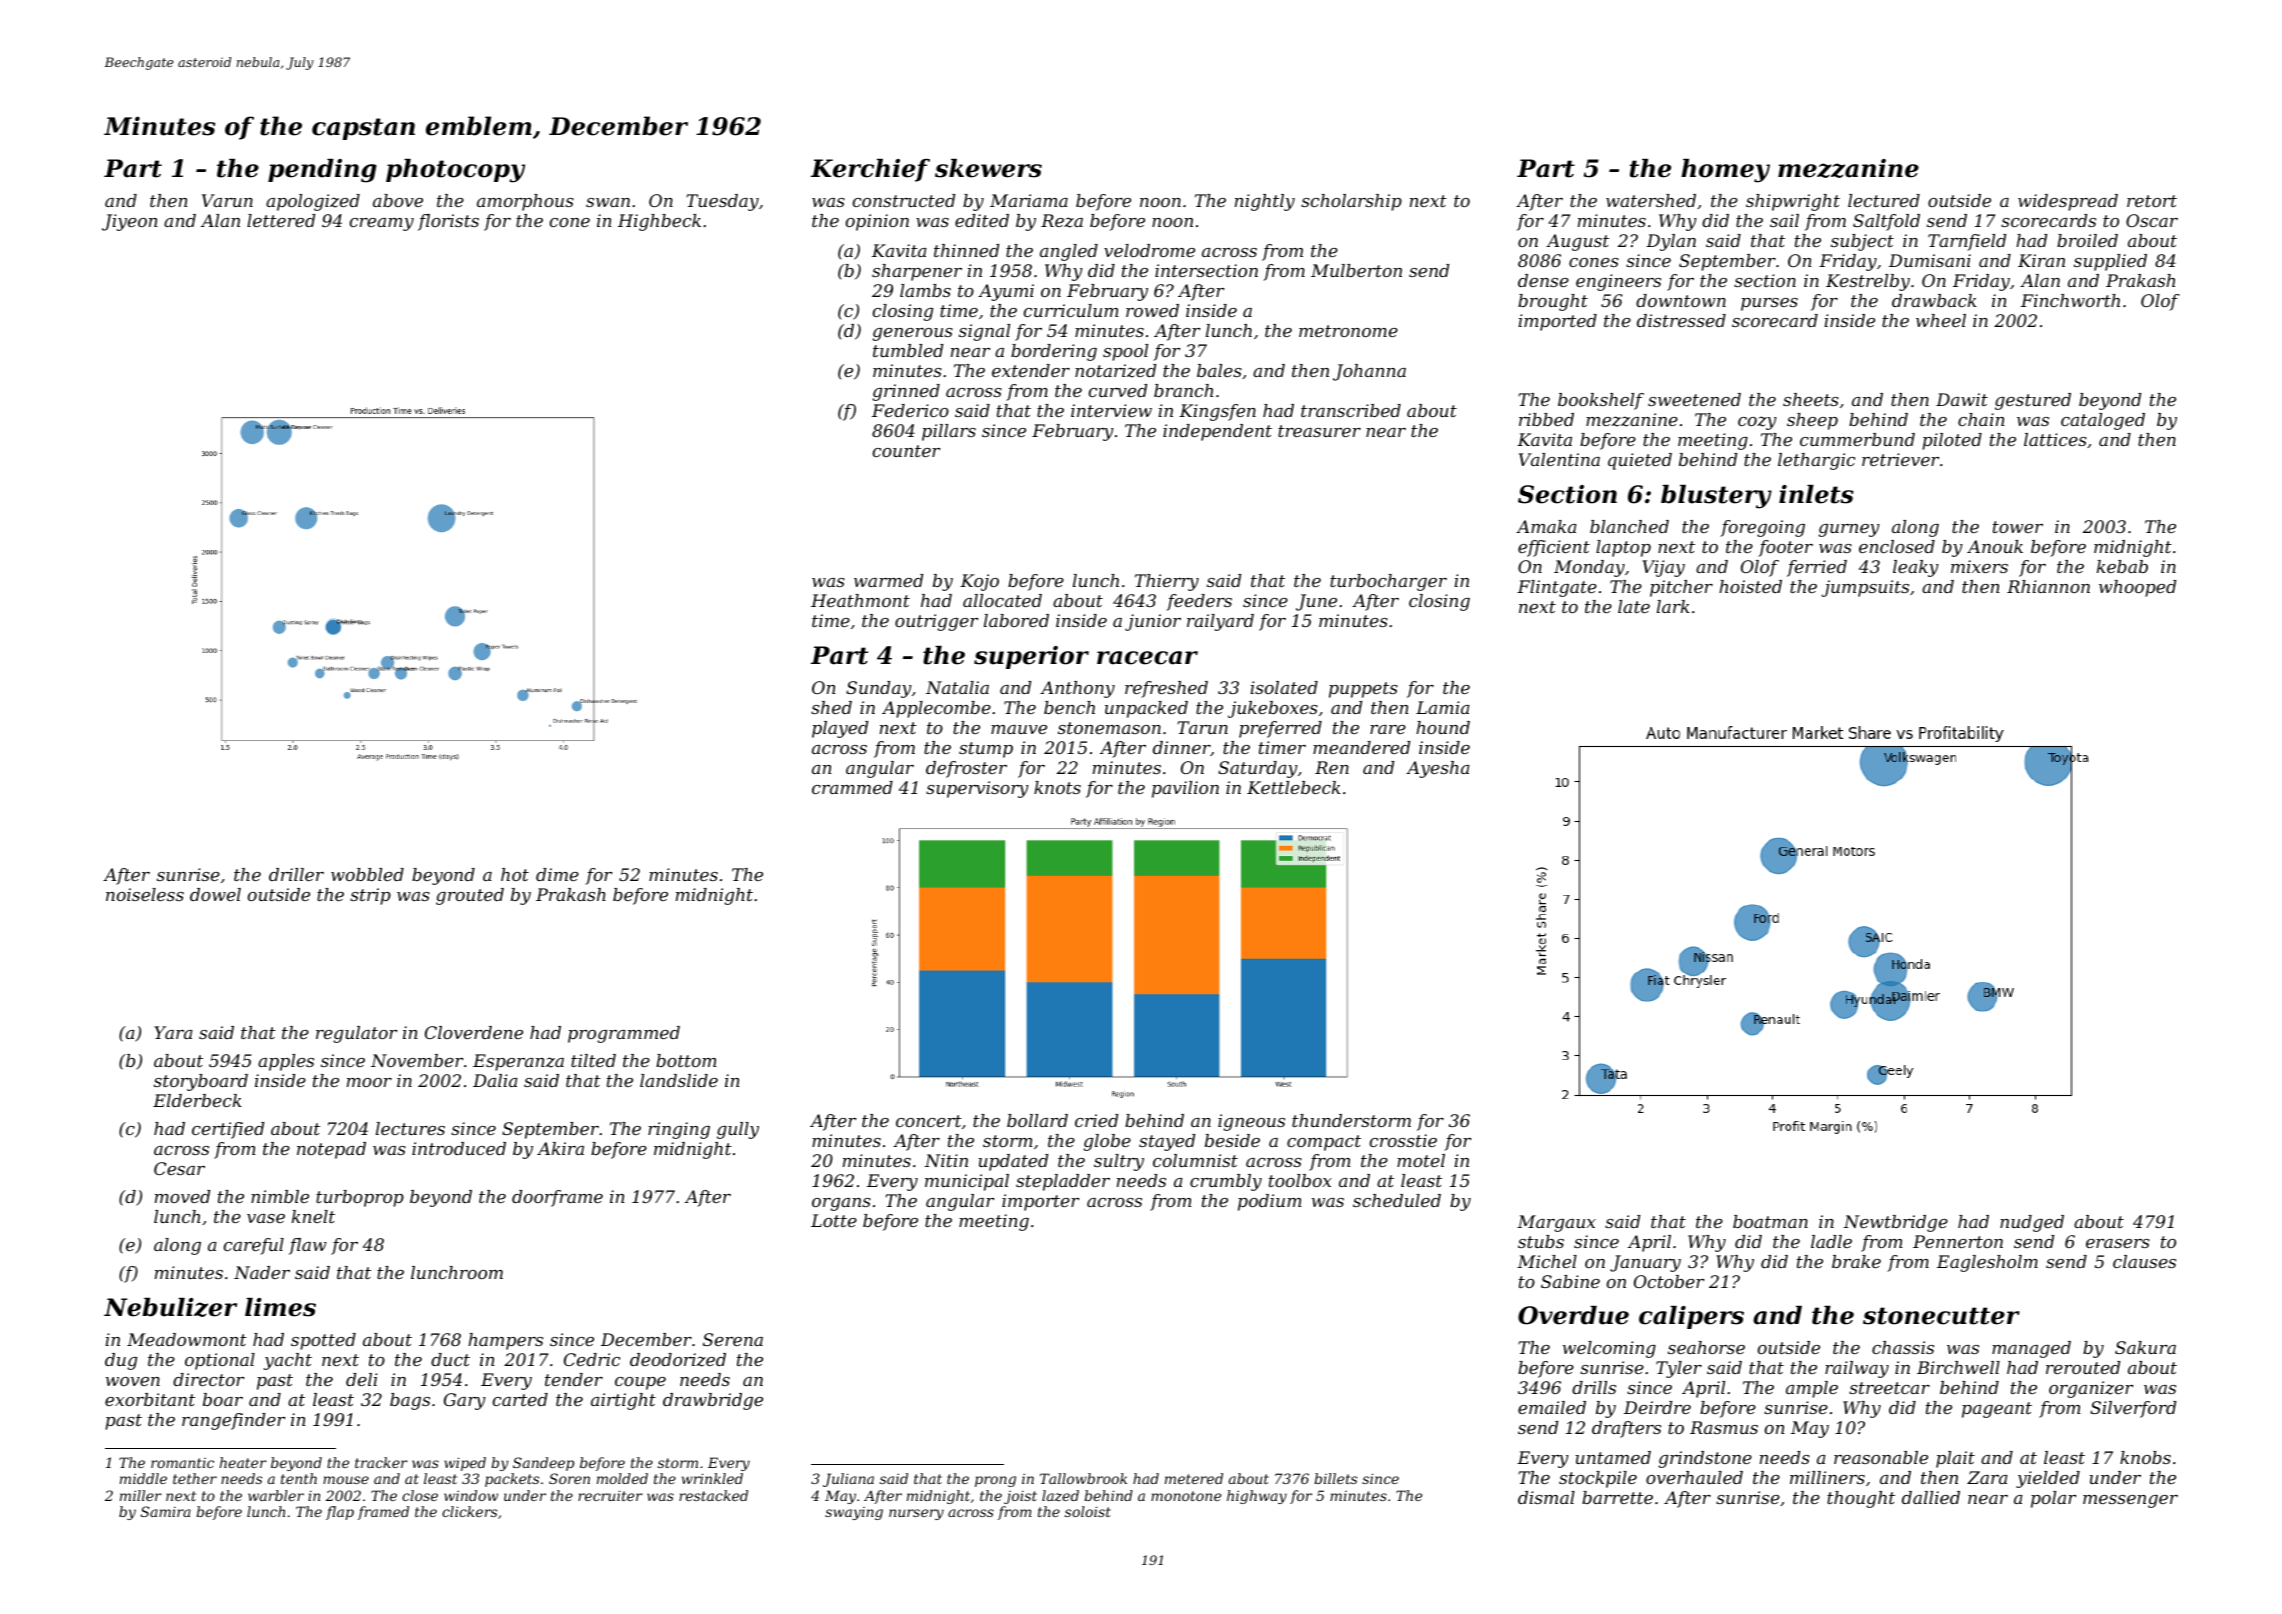 This image has width=2282, height=1614. Describe the element at coordinates (2137, 588) in the image. I see `whooped` at that location.
